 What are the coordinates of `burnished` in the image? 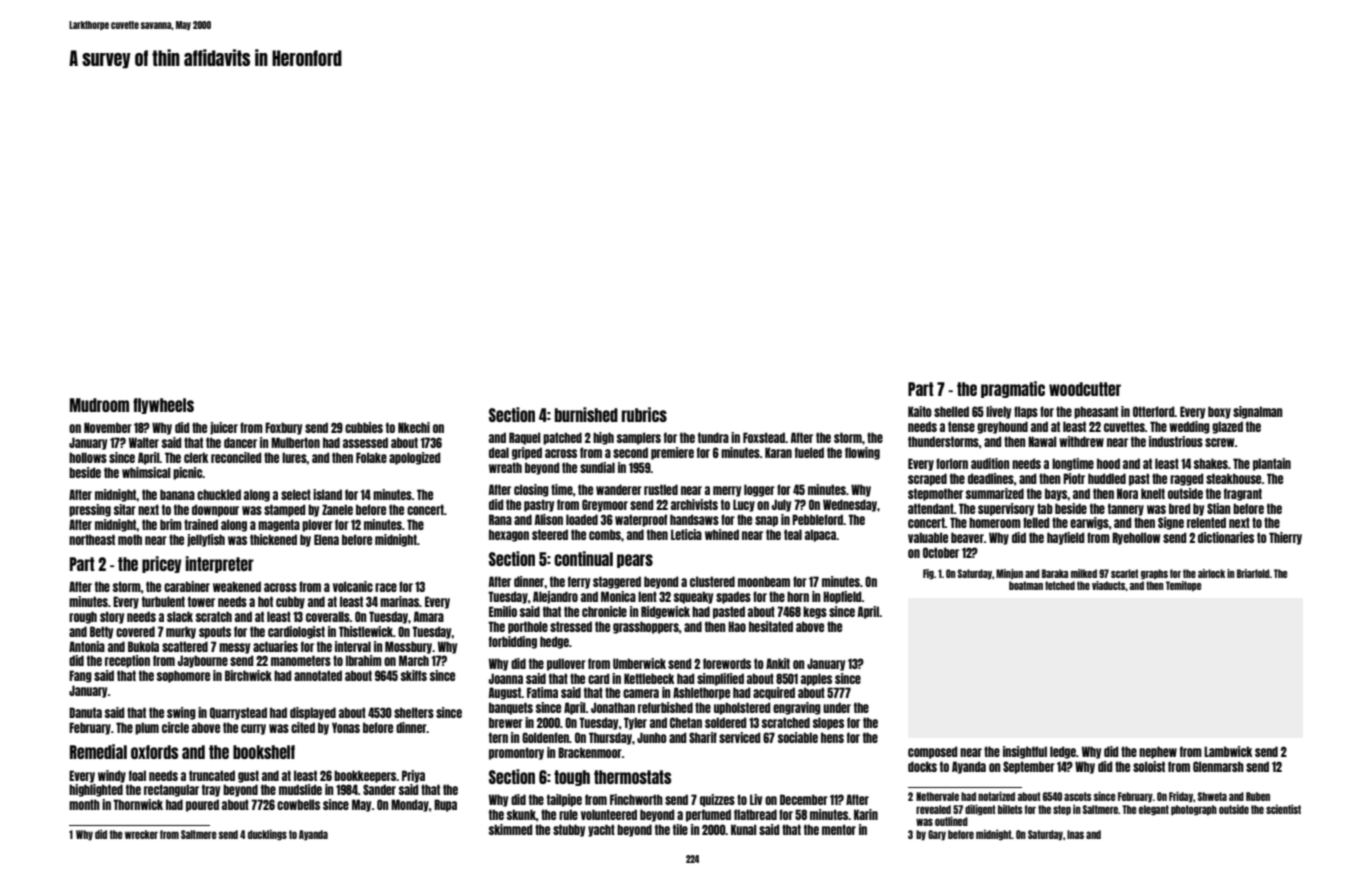 It's located at (586, 414).
